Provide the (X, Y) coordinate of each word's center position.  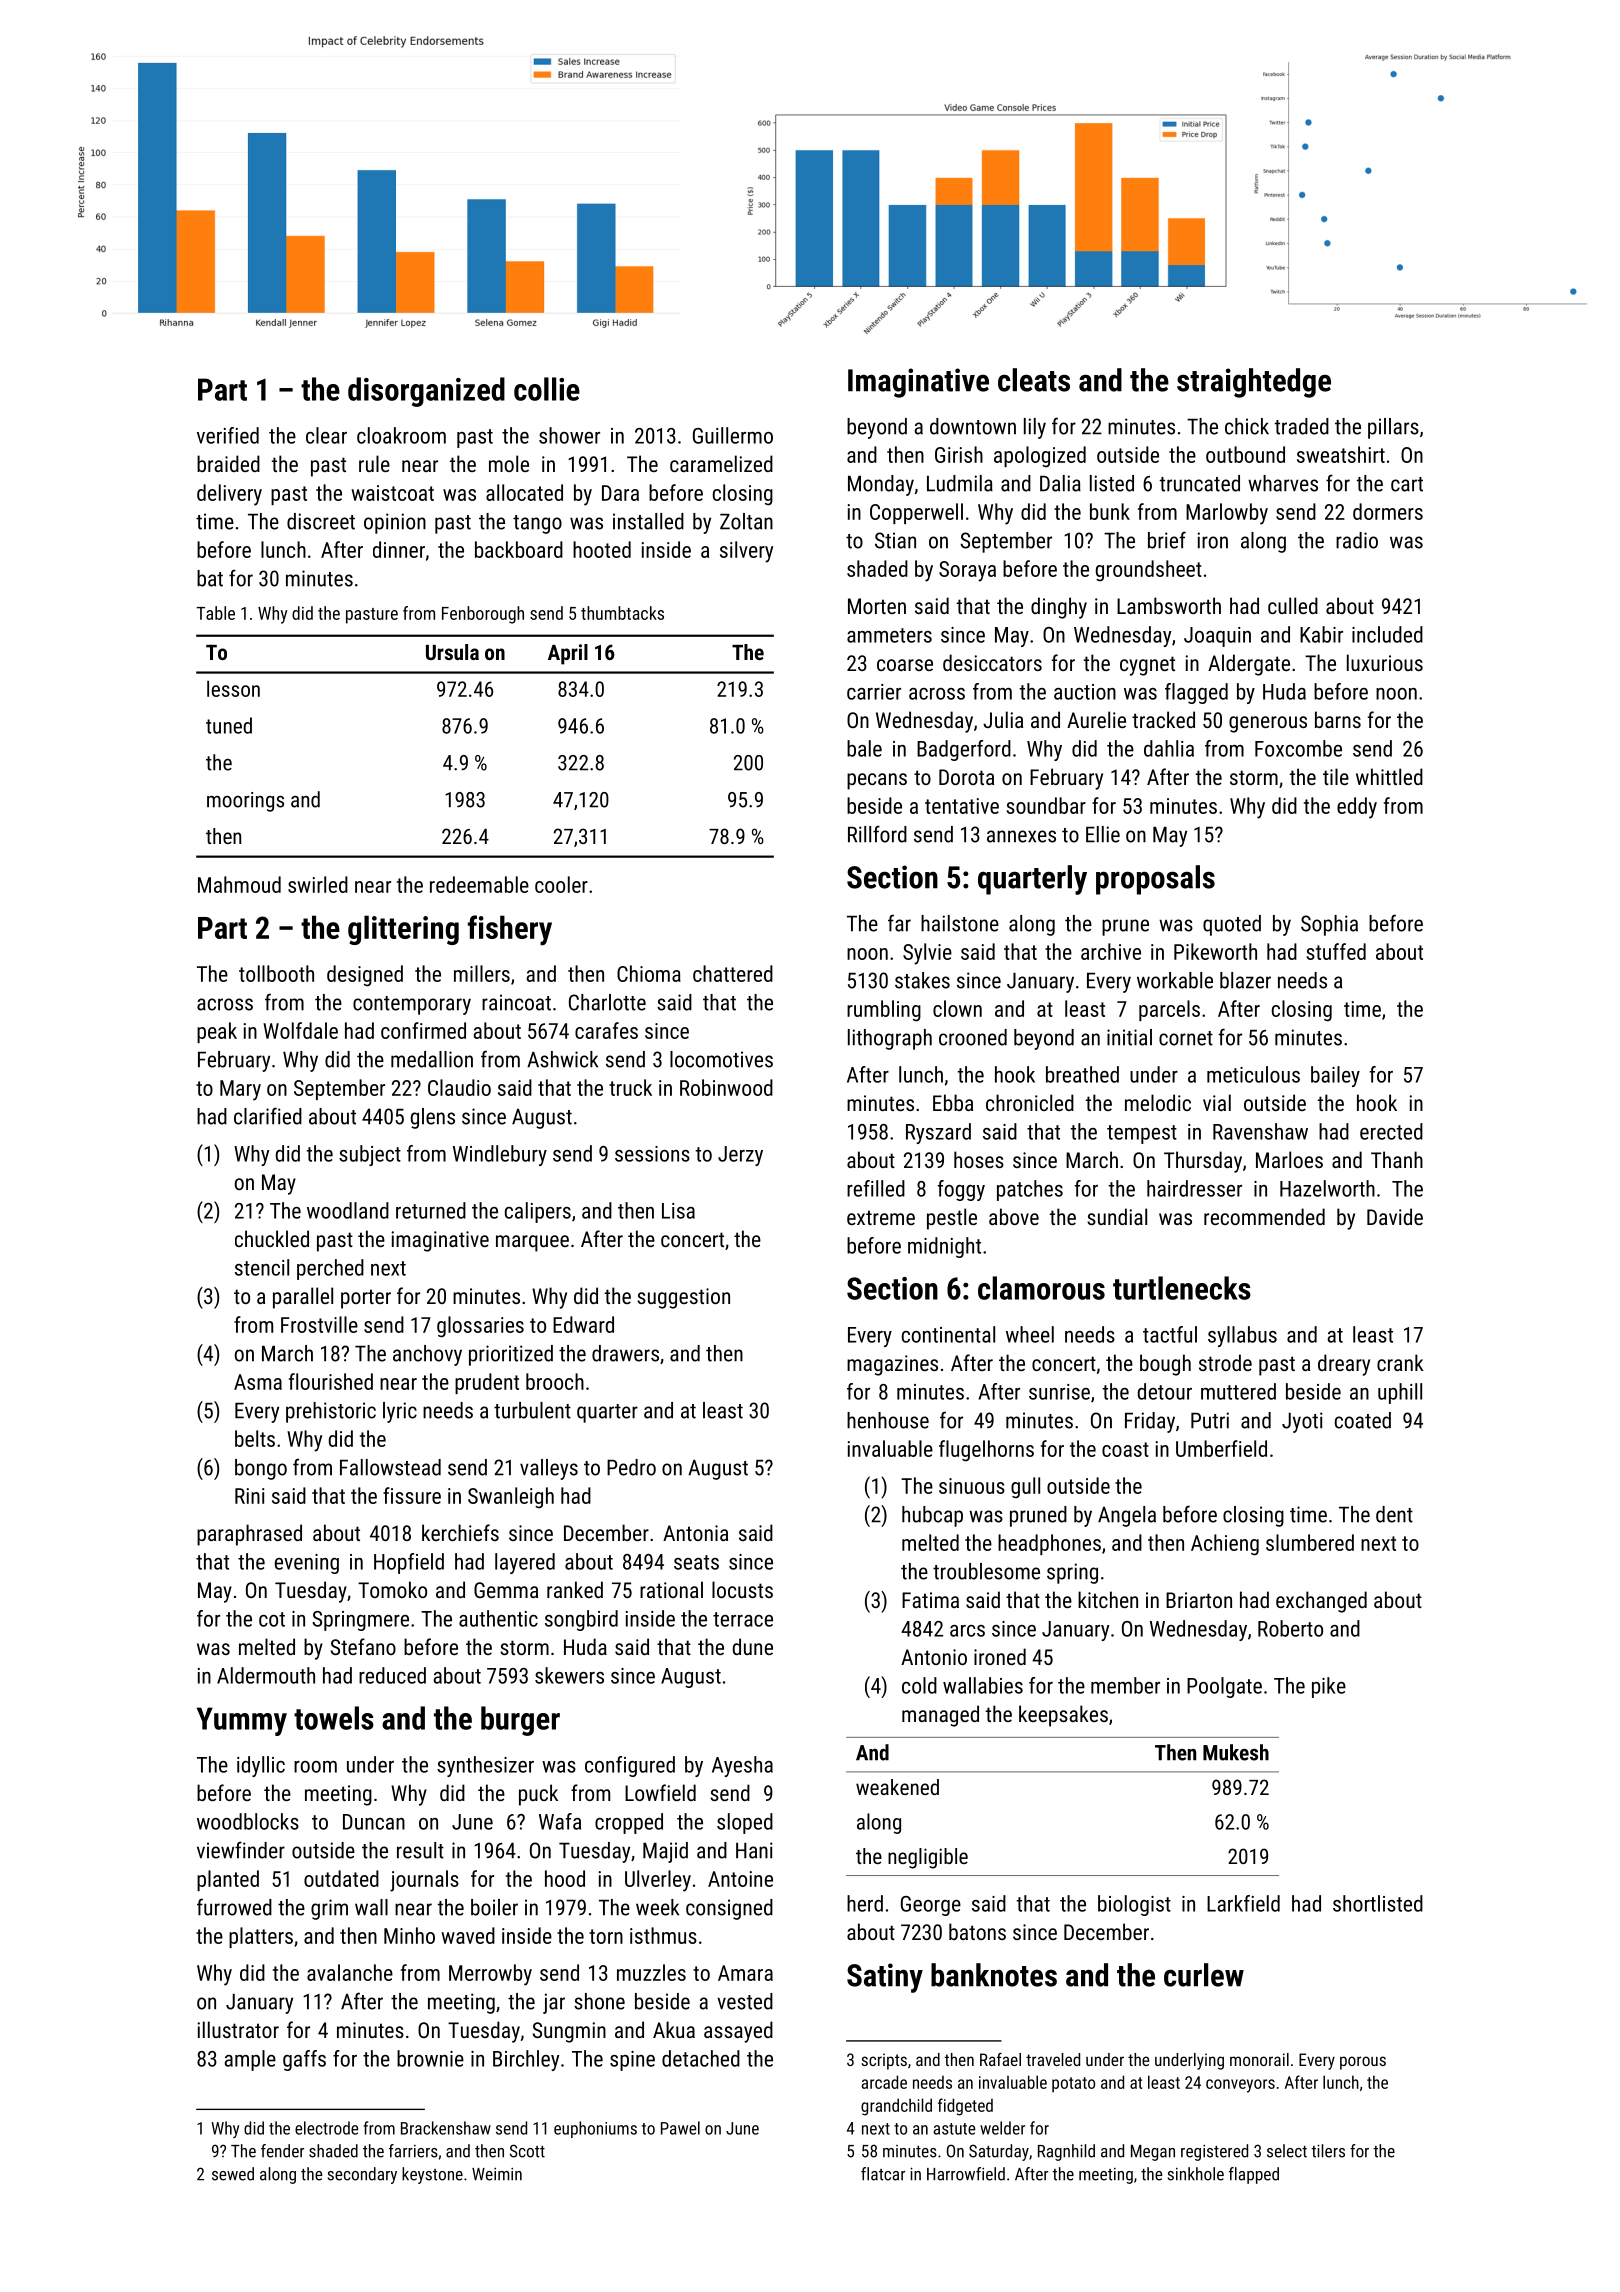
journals (424, 1881)
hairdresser (1194, 1188)
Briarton (1199, 1600)
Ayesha (742, 1766)
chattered (733, 973)
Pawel (680, 2128)
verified (228, 435)
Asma (258, 1382)
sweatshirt (1341, 454)
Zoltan (746, 521)
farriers (413, 2151)
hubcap (932, 1516)
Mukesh (1236, 1752)
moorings (245, 802)
